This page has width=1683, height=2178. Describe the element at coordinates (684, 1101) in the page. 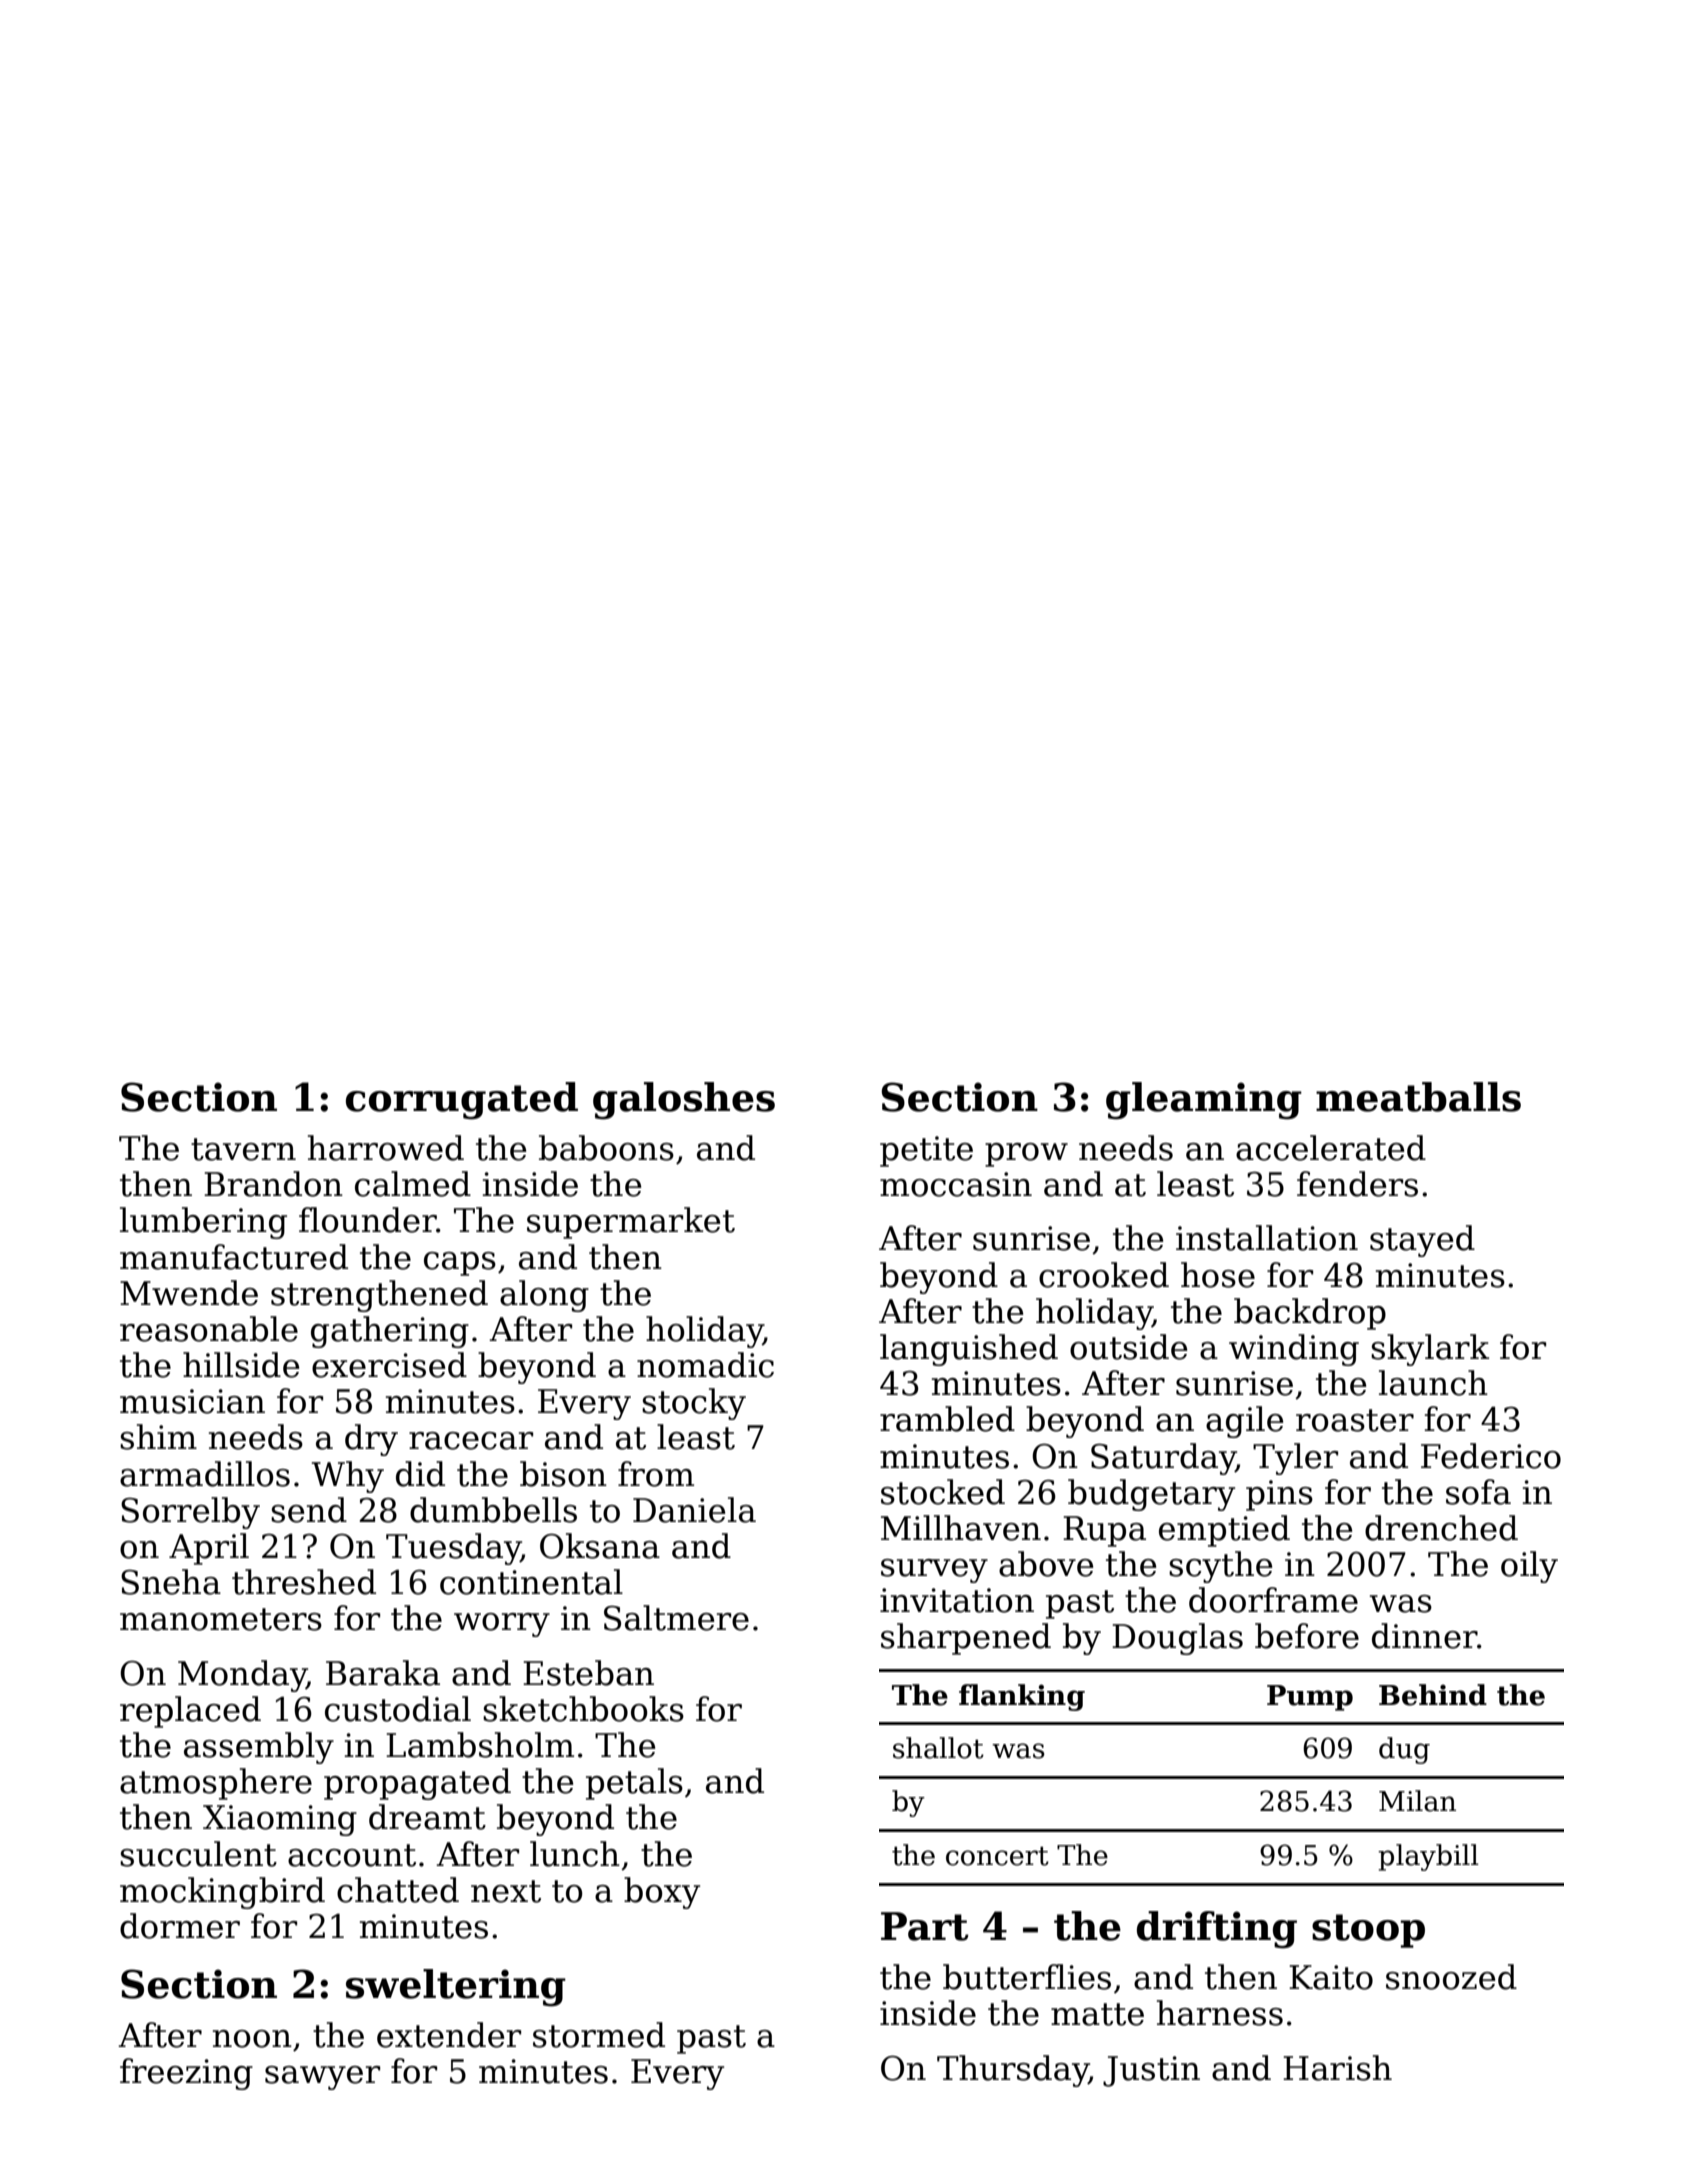

I see `galoshes` at that location.
